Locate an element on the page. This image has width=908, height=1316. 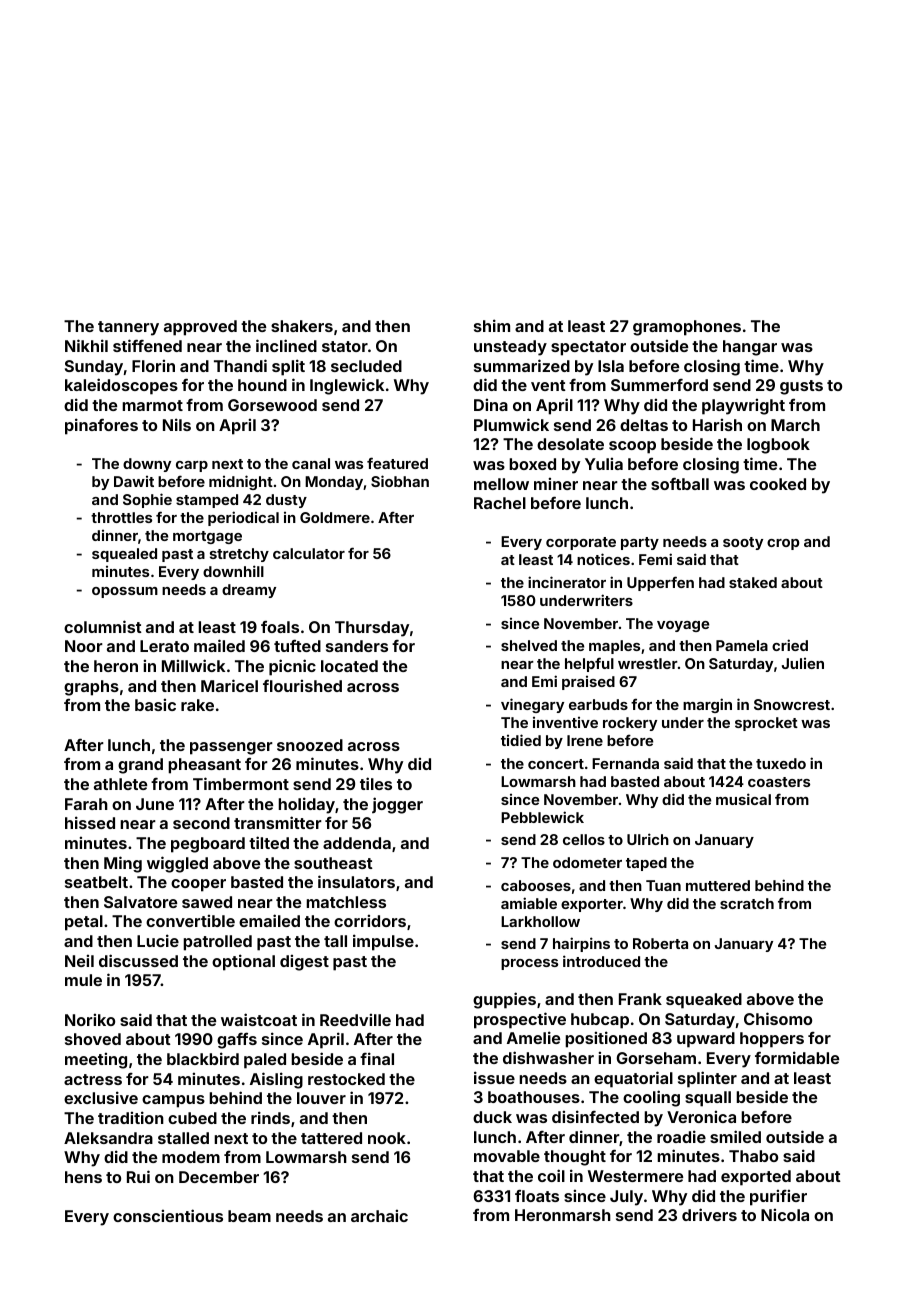
transmitter is located at coordinates (278, 822).
